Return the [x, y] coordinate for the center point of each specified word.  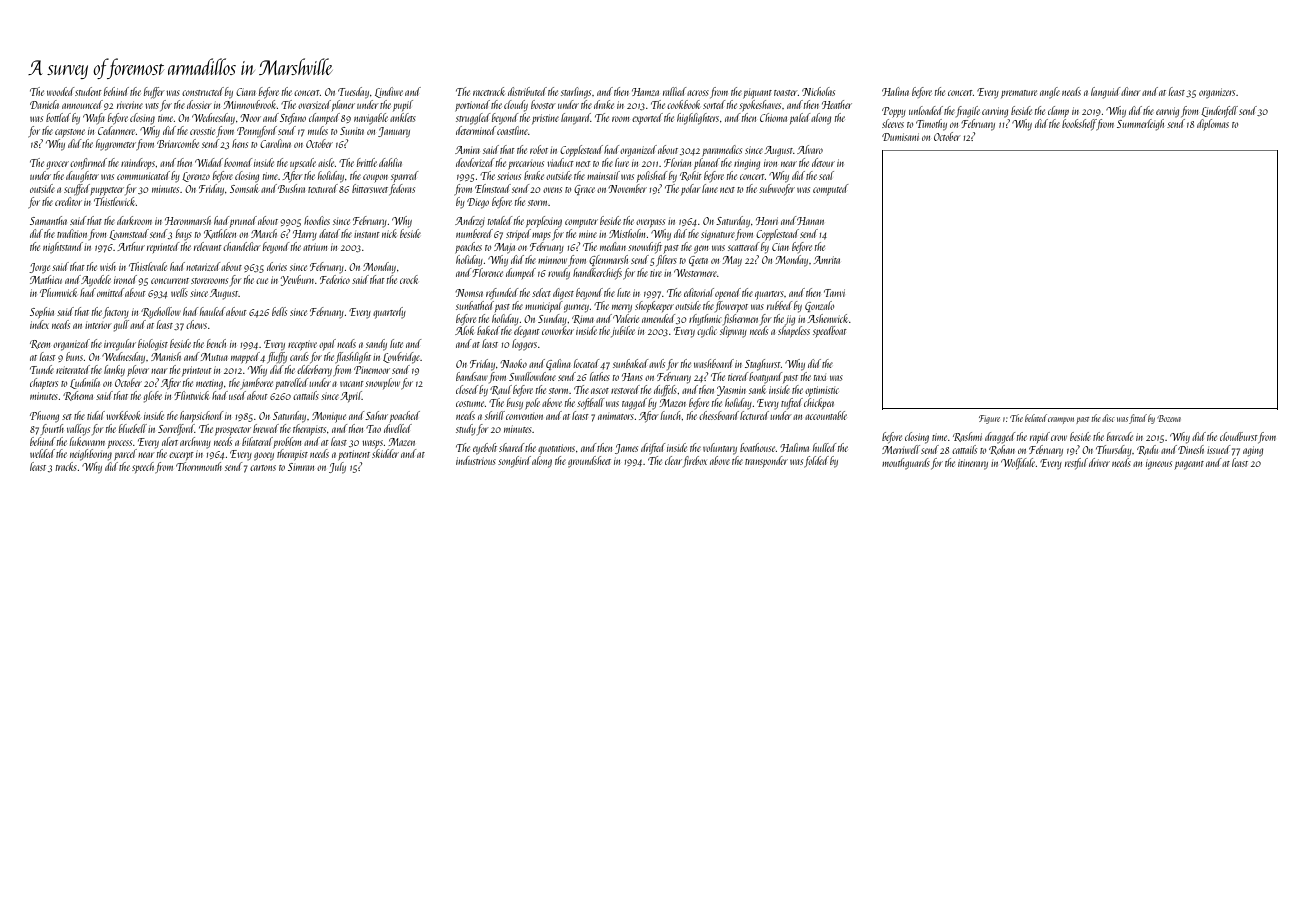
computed [830, 189]
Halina [895, 91]
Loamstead [129, 234]
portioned [472, 105]
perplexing [544, 222]
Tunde [42, 369]
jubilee [623, 331]
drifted [653, 448]
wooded [60, 91]
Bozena [1169, 418]
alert [170, 441]
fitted [1138, 419]
